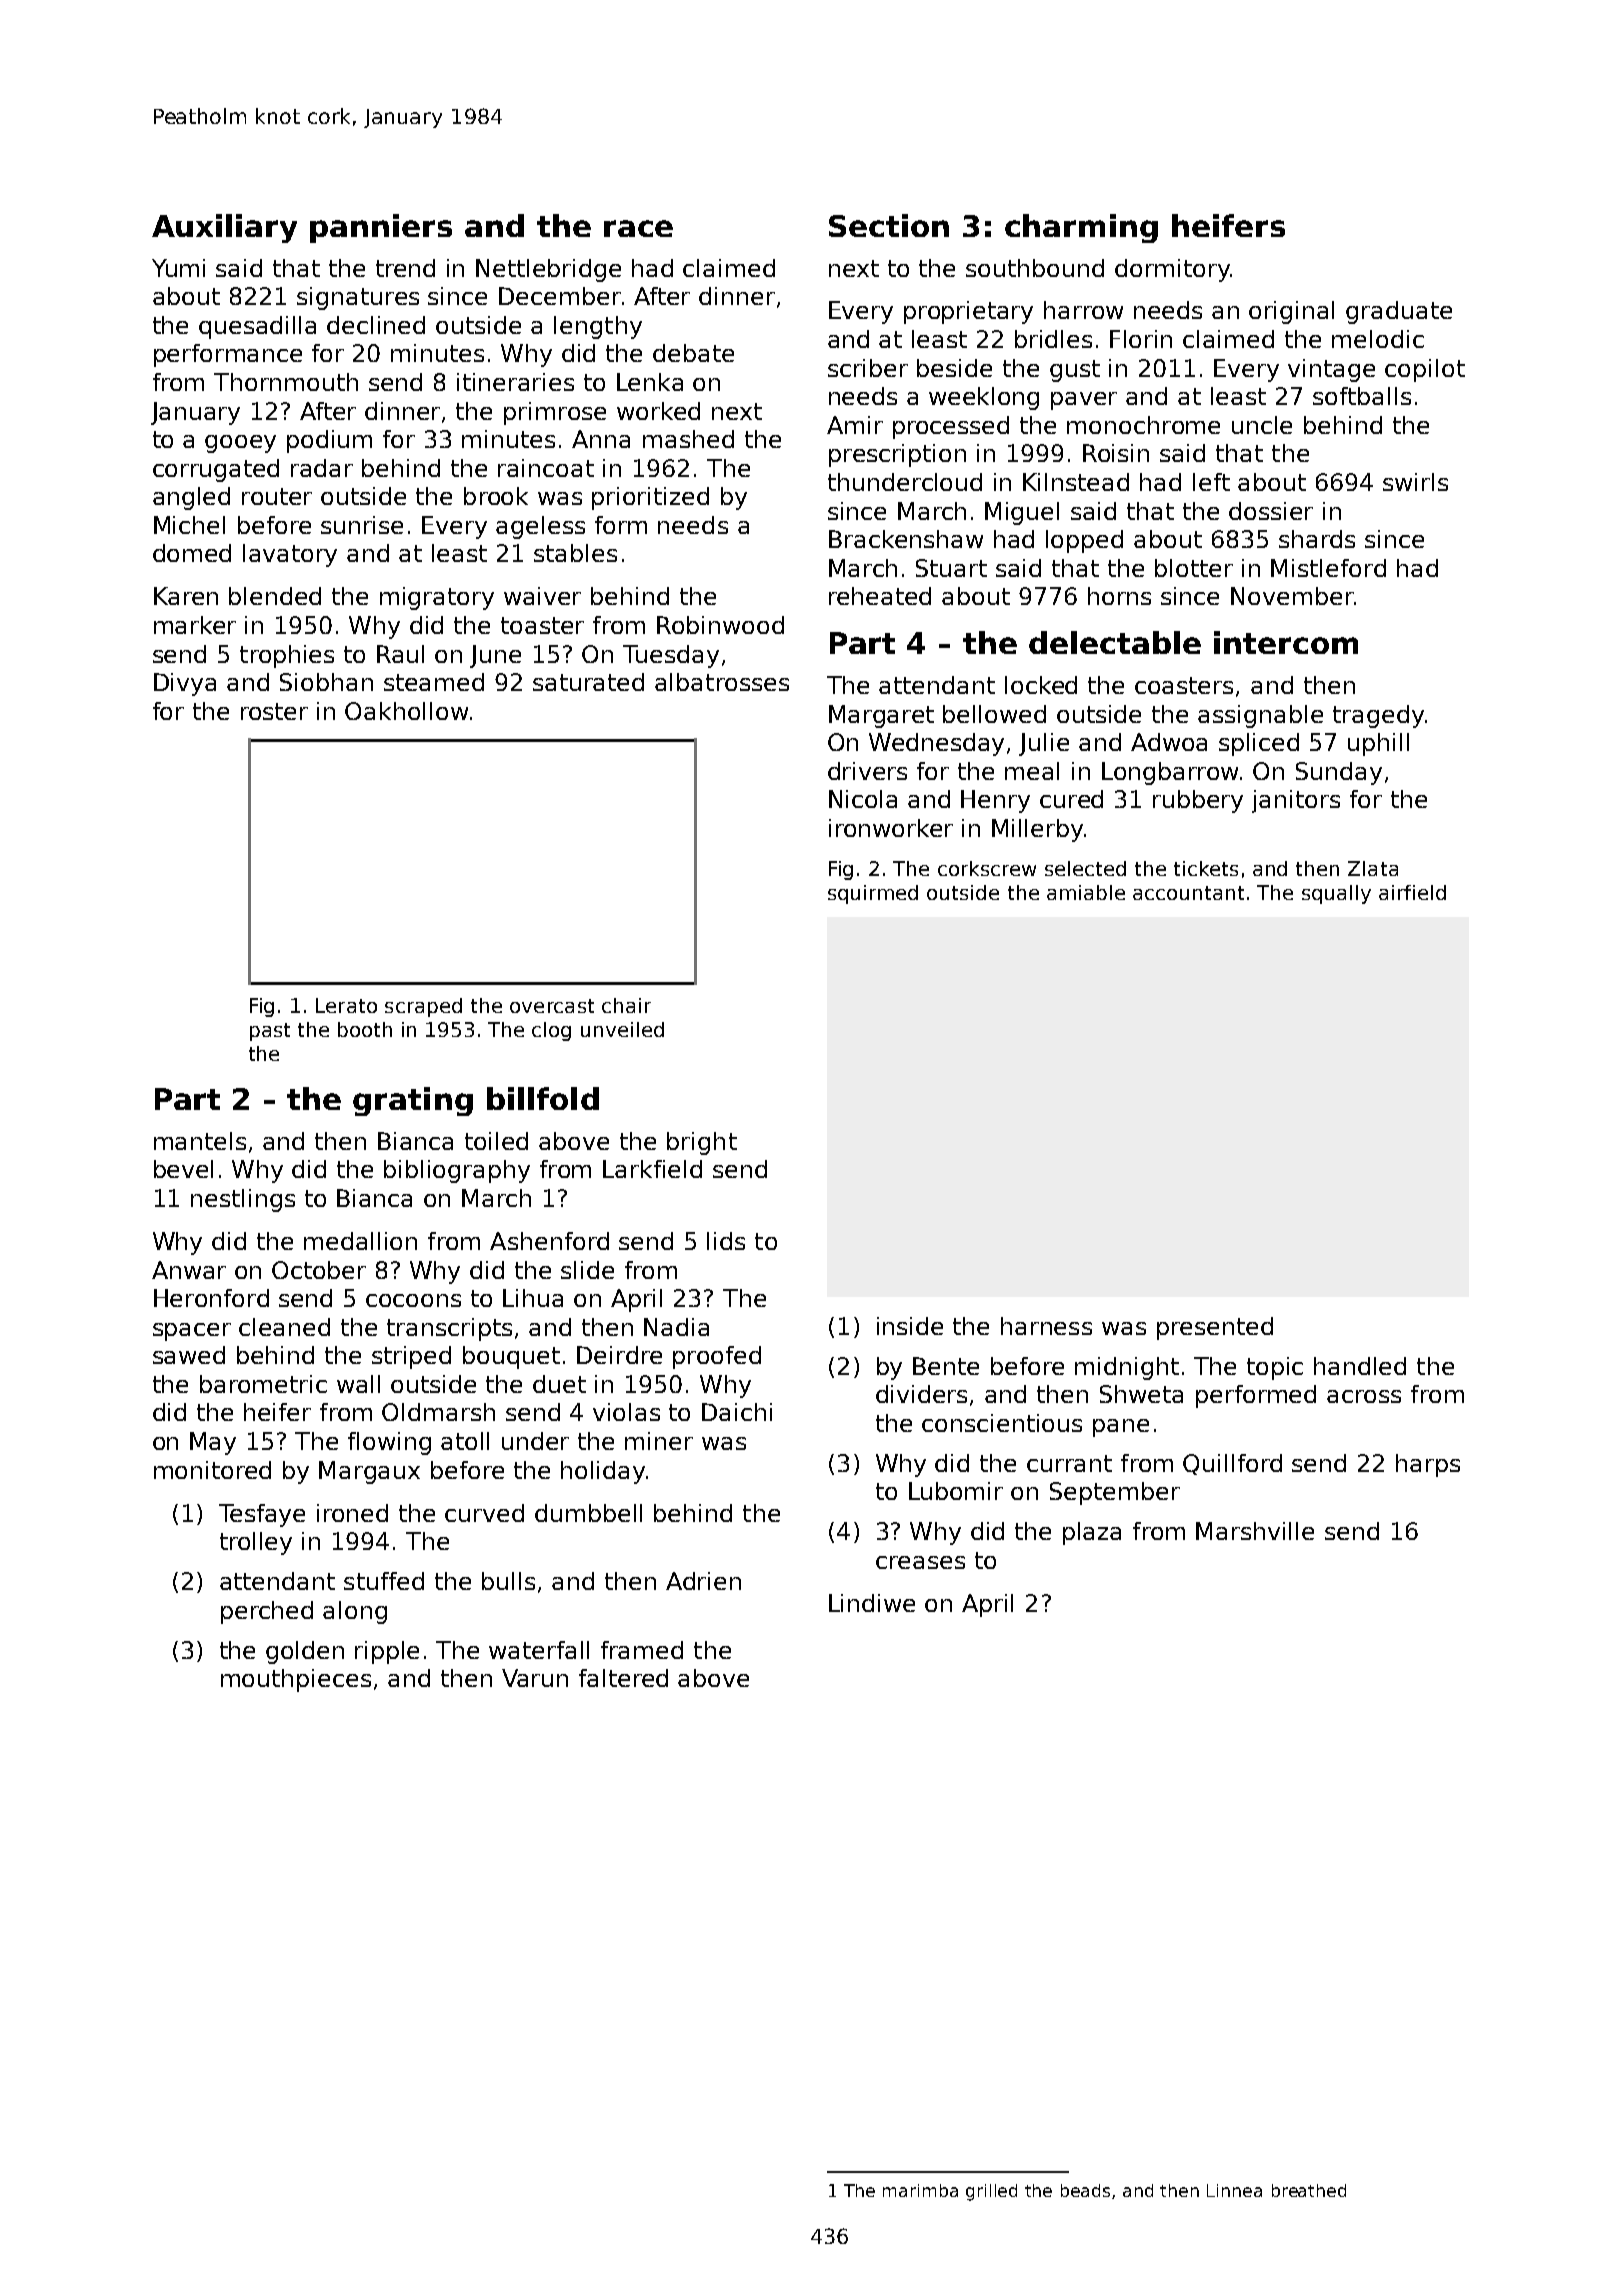 Image resolution: width=1620 pixels, height=2292 pixels. Describe the element at coordinates (623, 1678) in the screenshot. I see `faltered` at that location.
